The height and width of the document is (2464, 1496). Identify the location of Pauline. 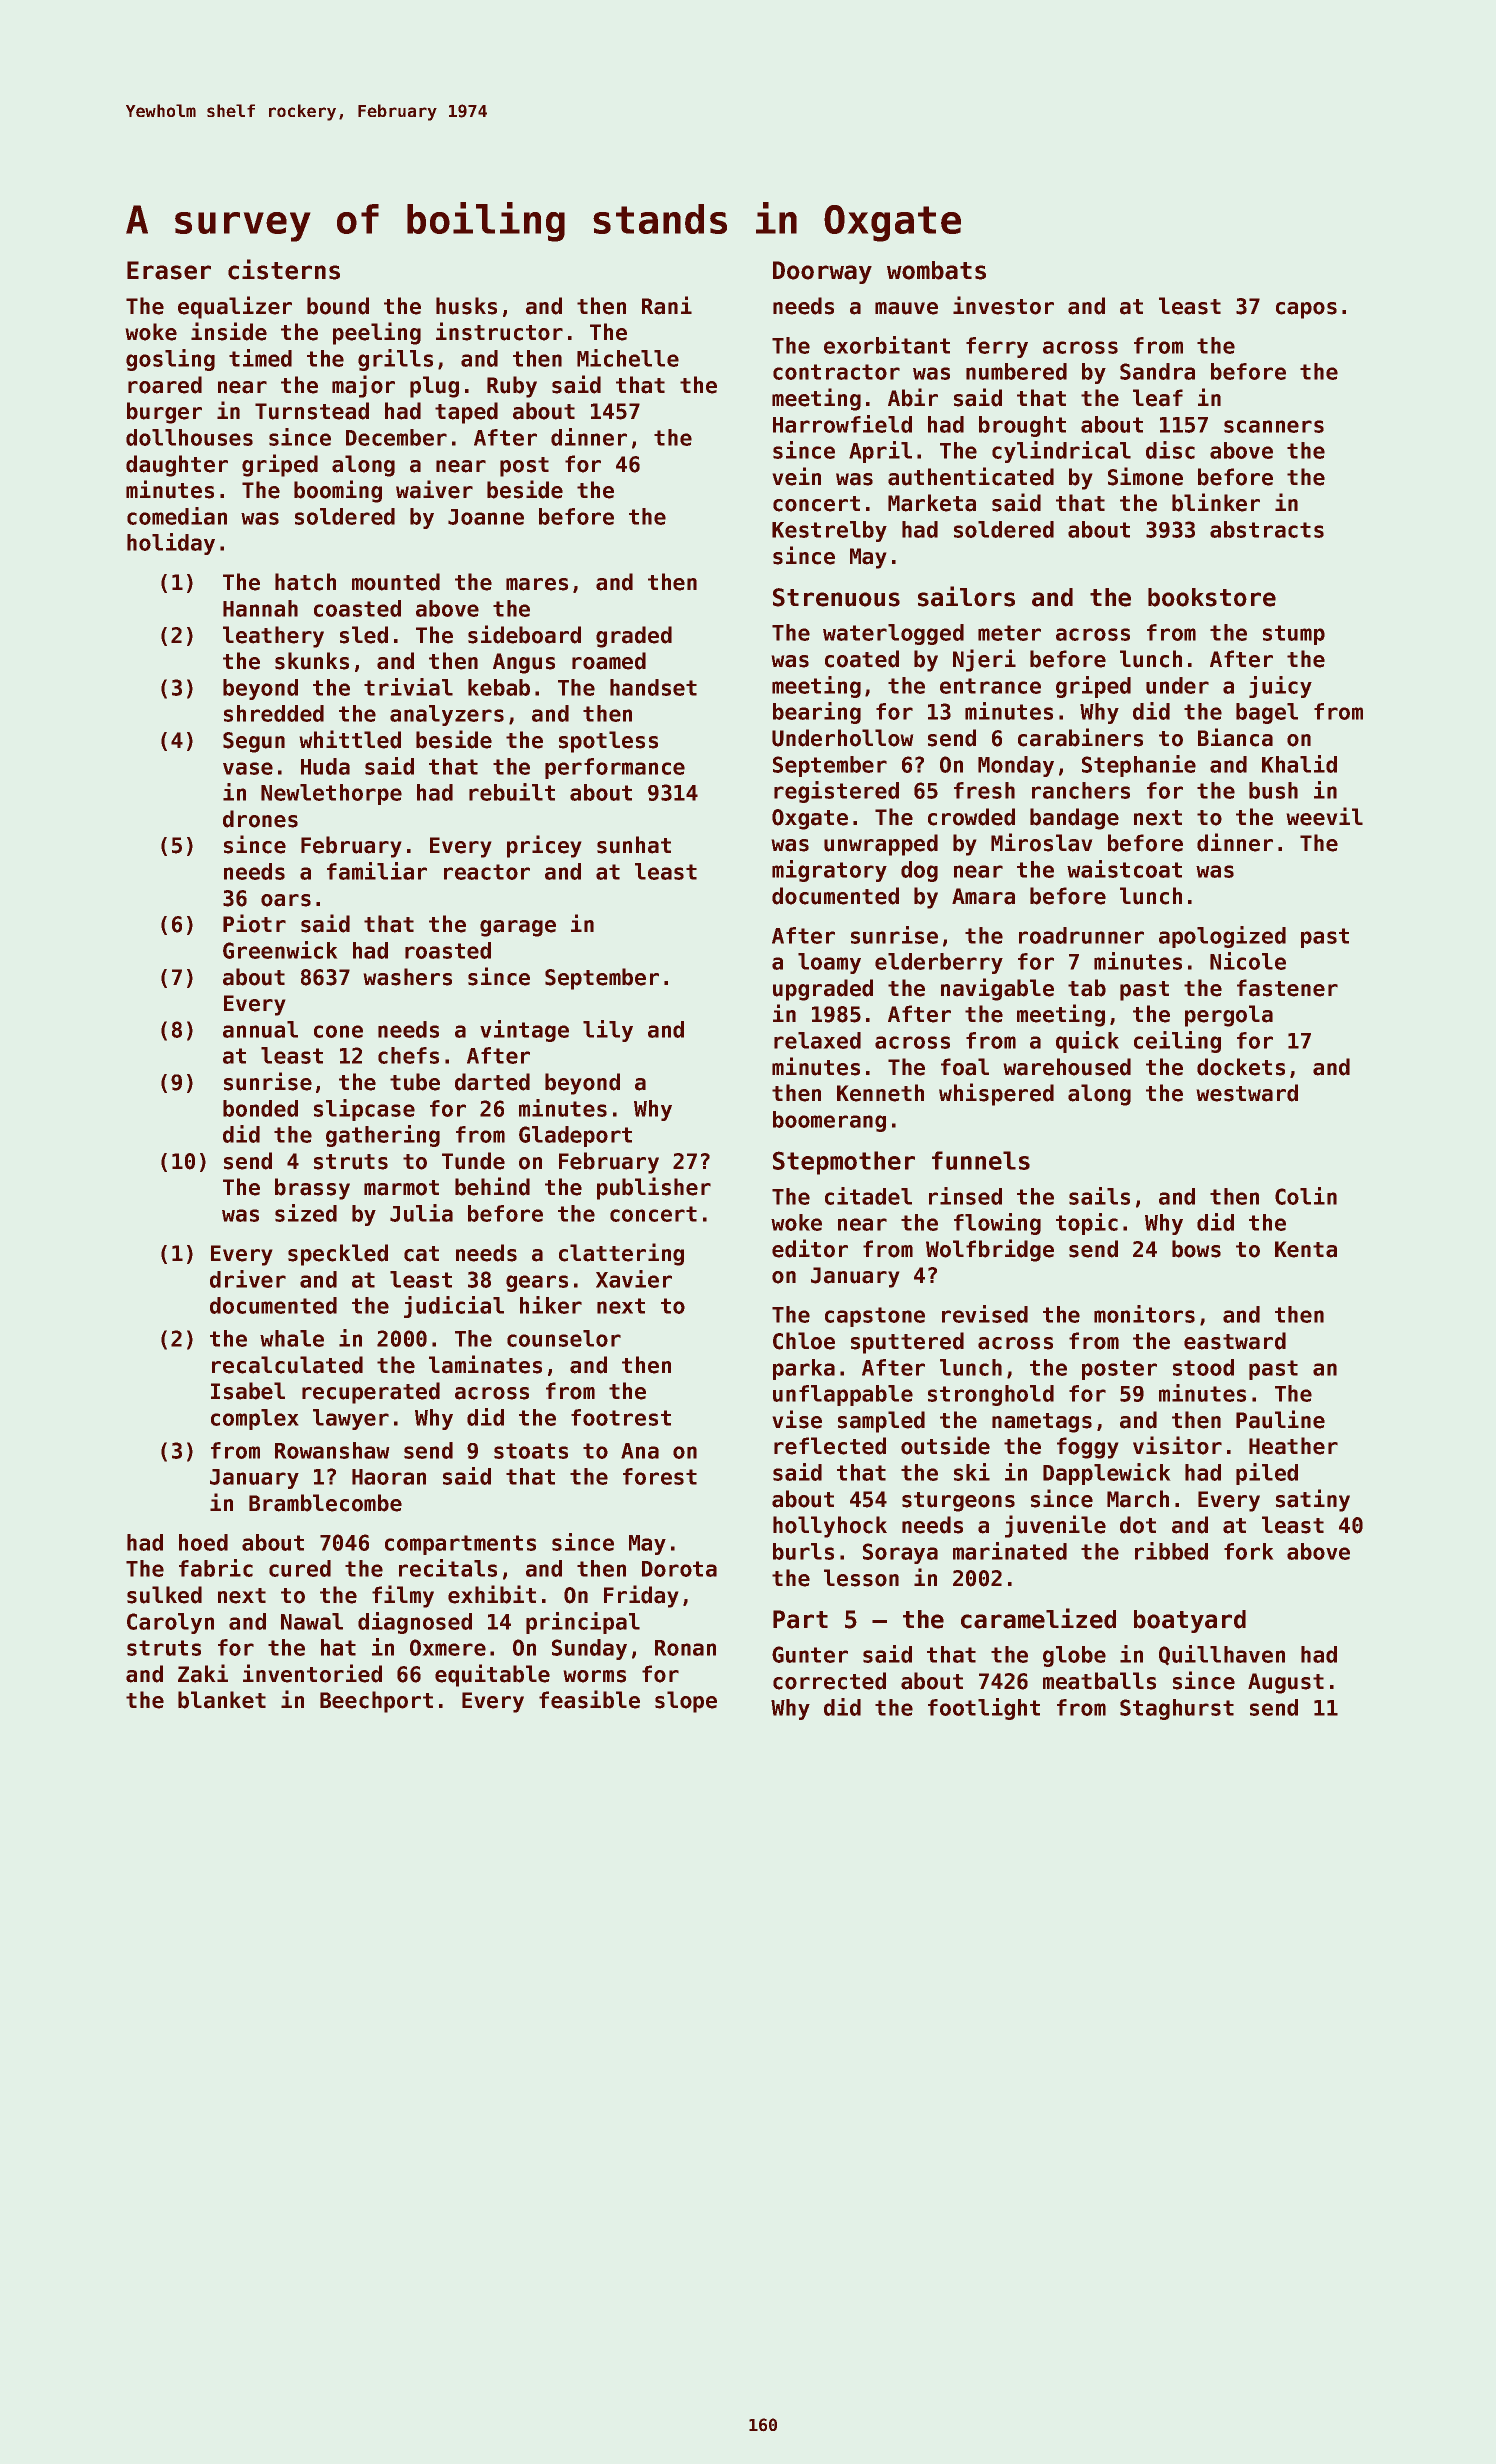
(1280, 1419).
